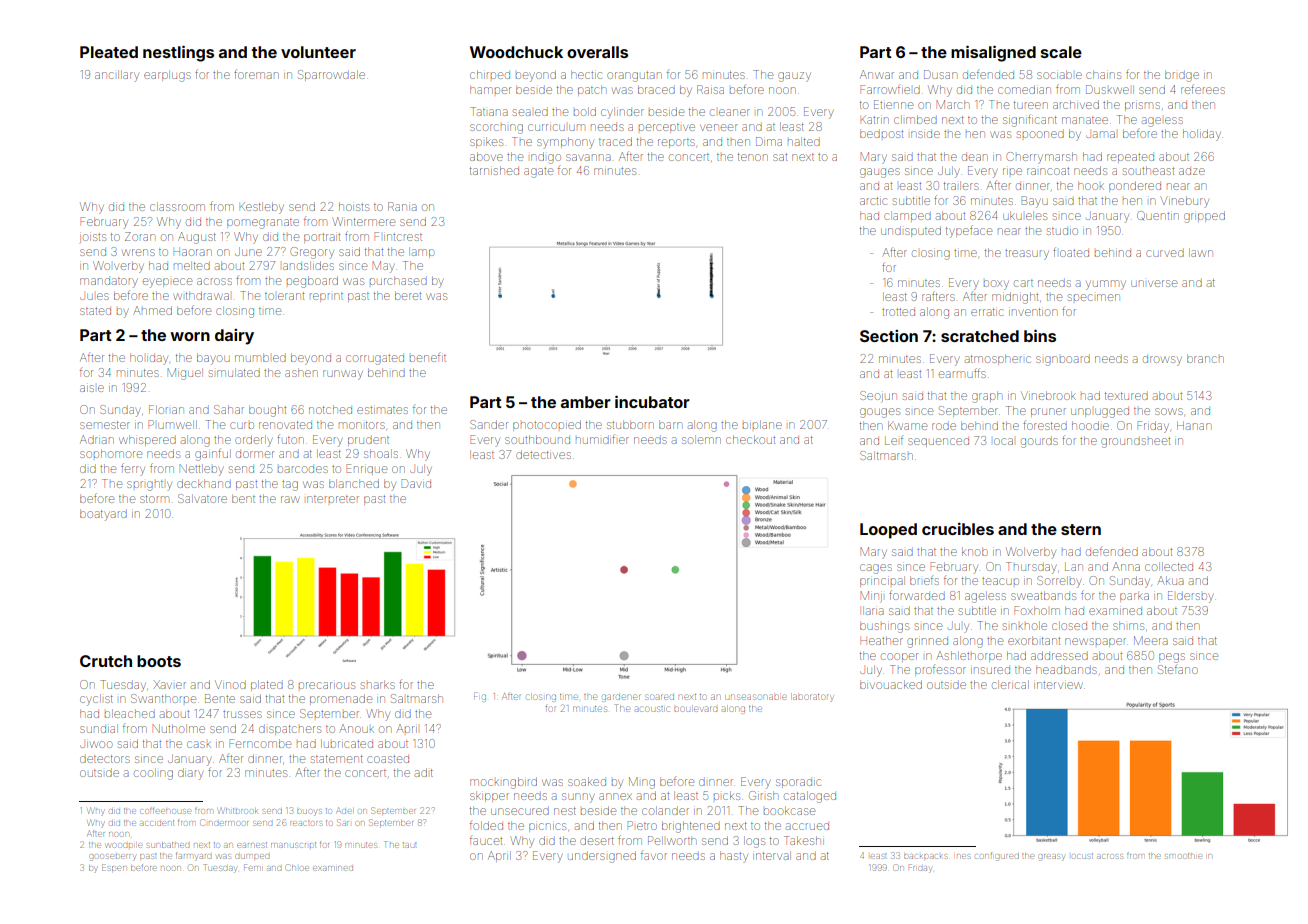  Describe the element at coordinates (1071, 252) in the page. I see `floated` at that location.
